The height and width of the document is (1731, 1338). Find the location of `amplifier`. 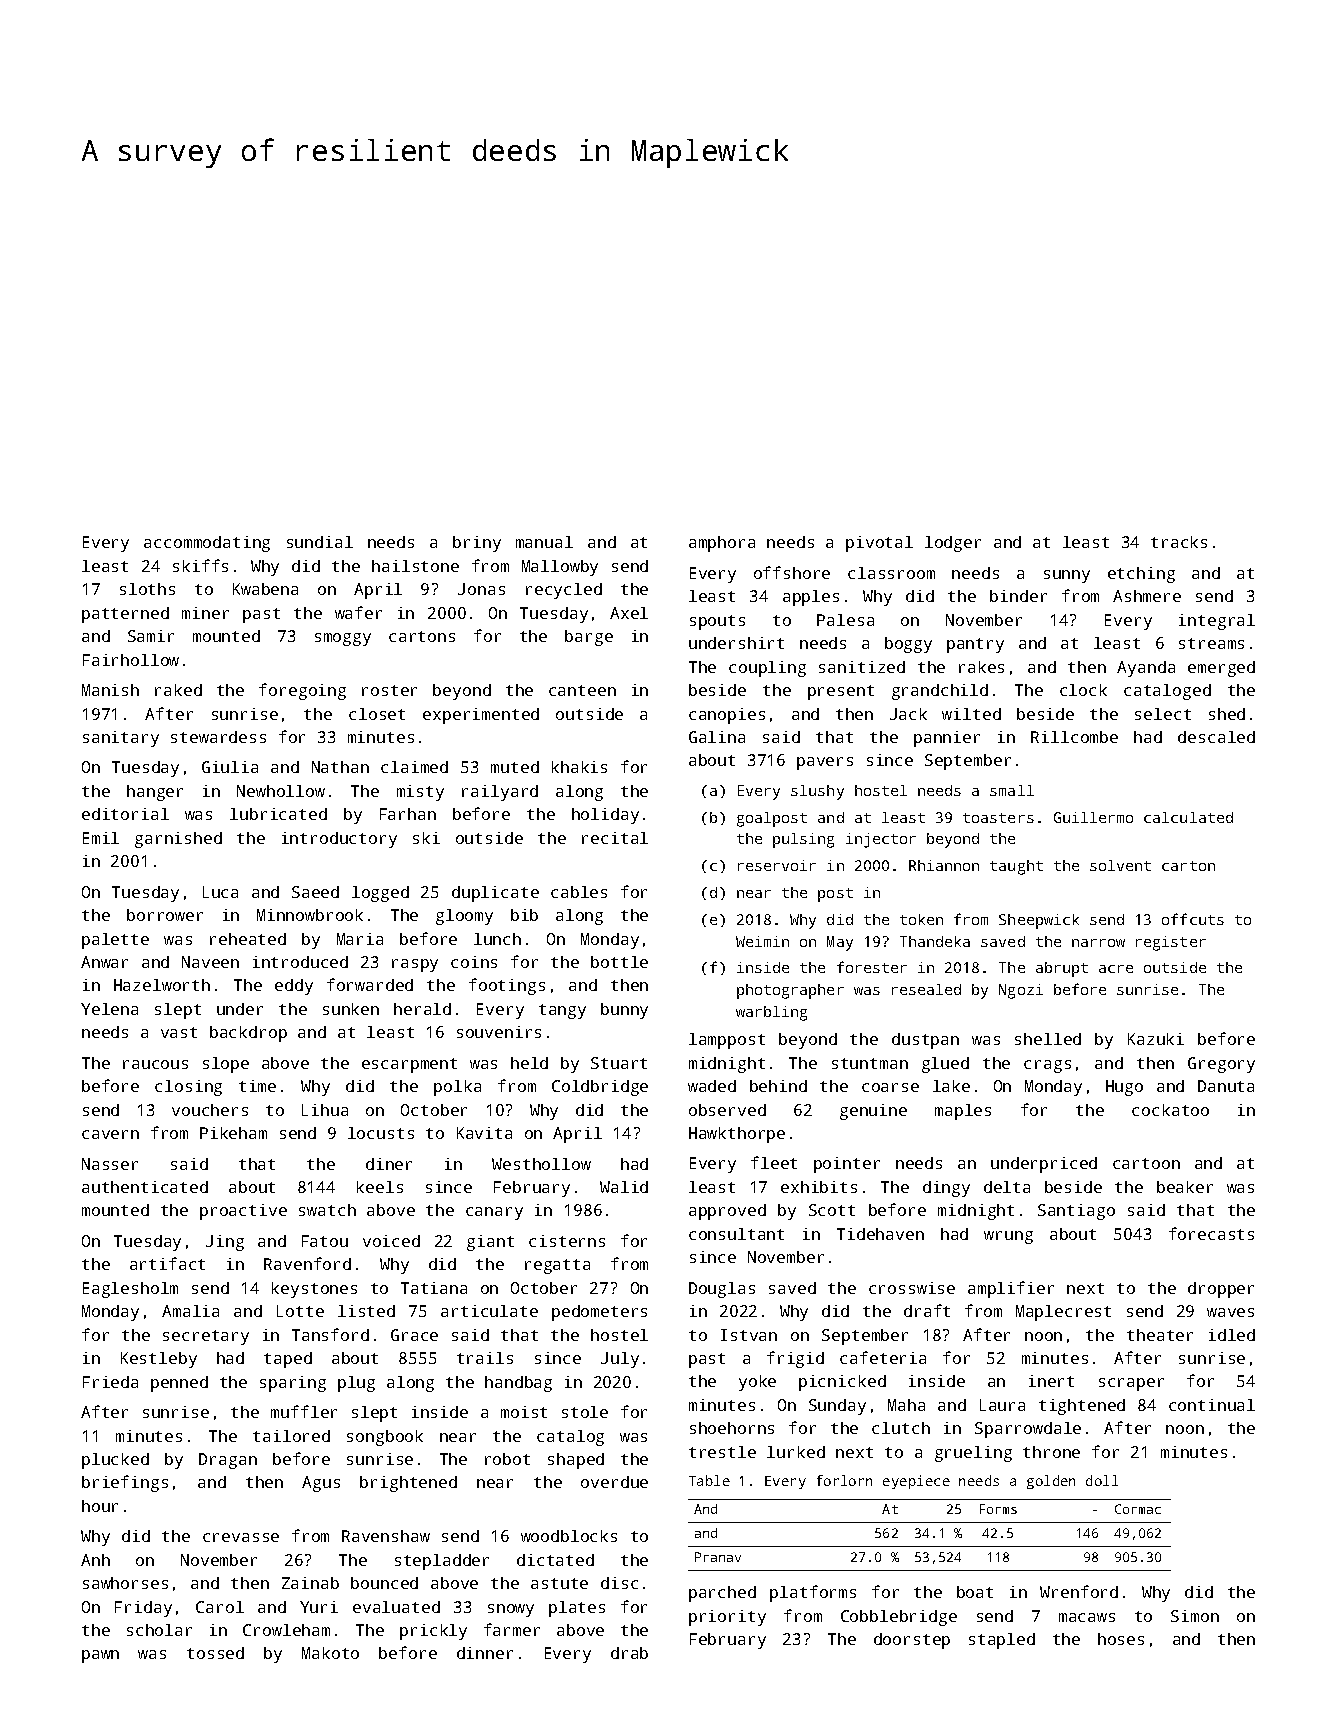

amplifier is located at coordinates (1011, 1289).
